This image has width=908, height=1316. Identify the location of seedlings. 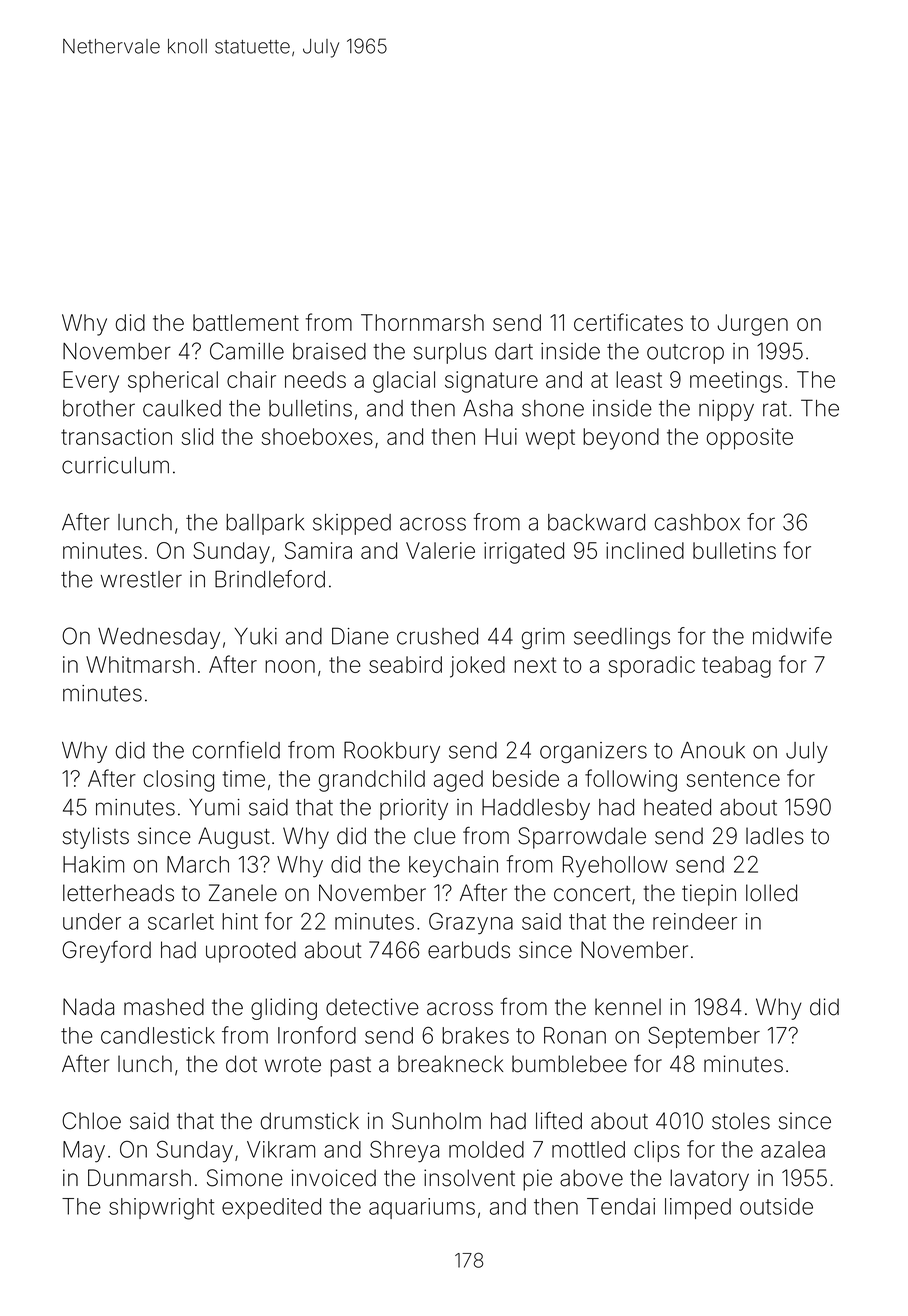
(622, 638).
